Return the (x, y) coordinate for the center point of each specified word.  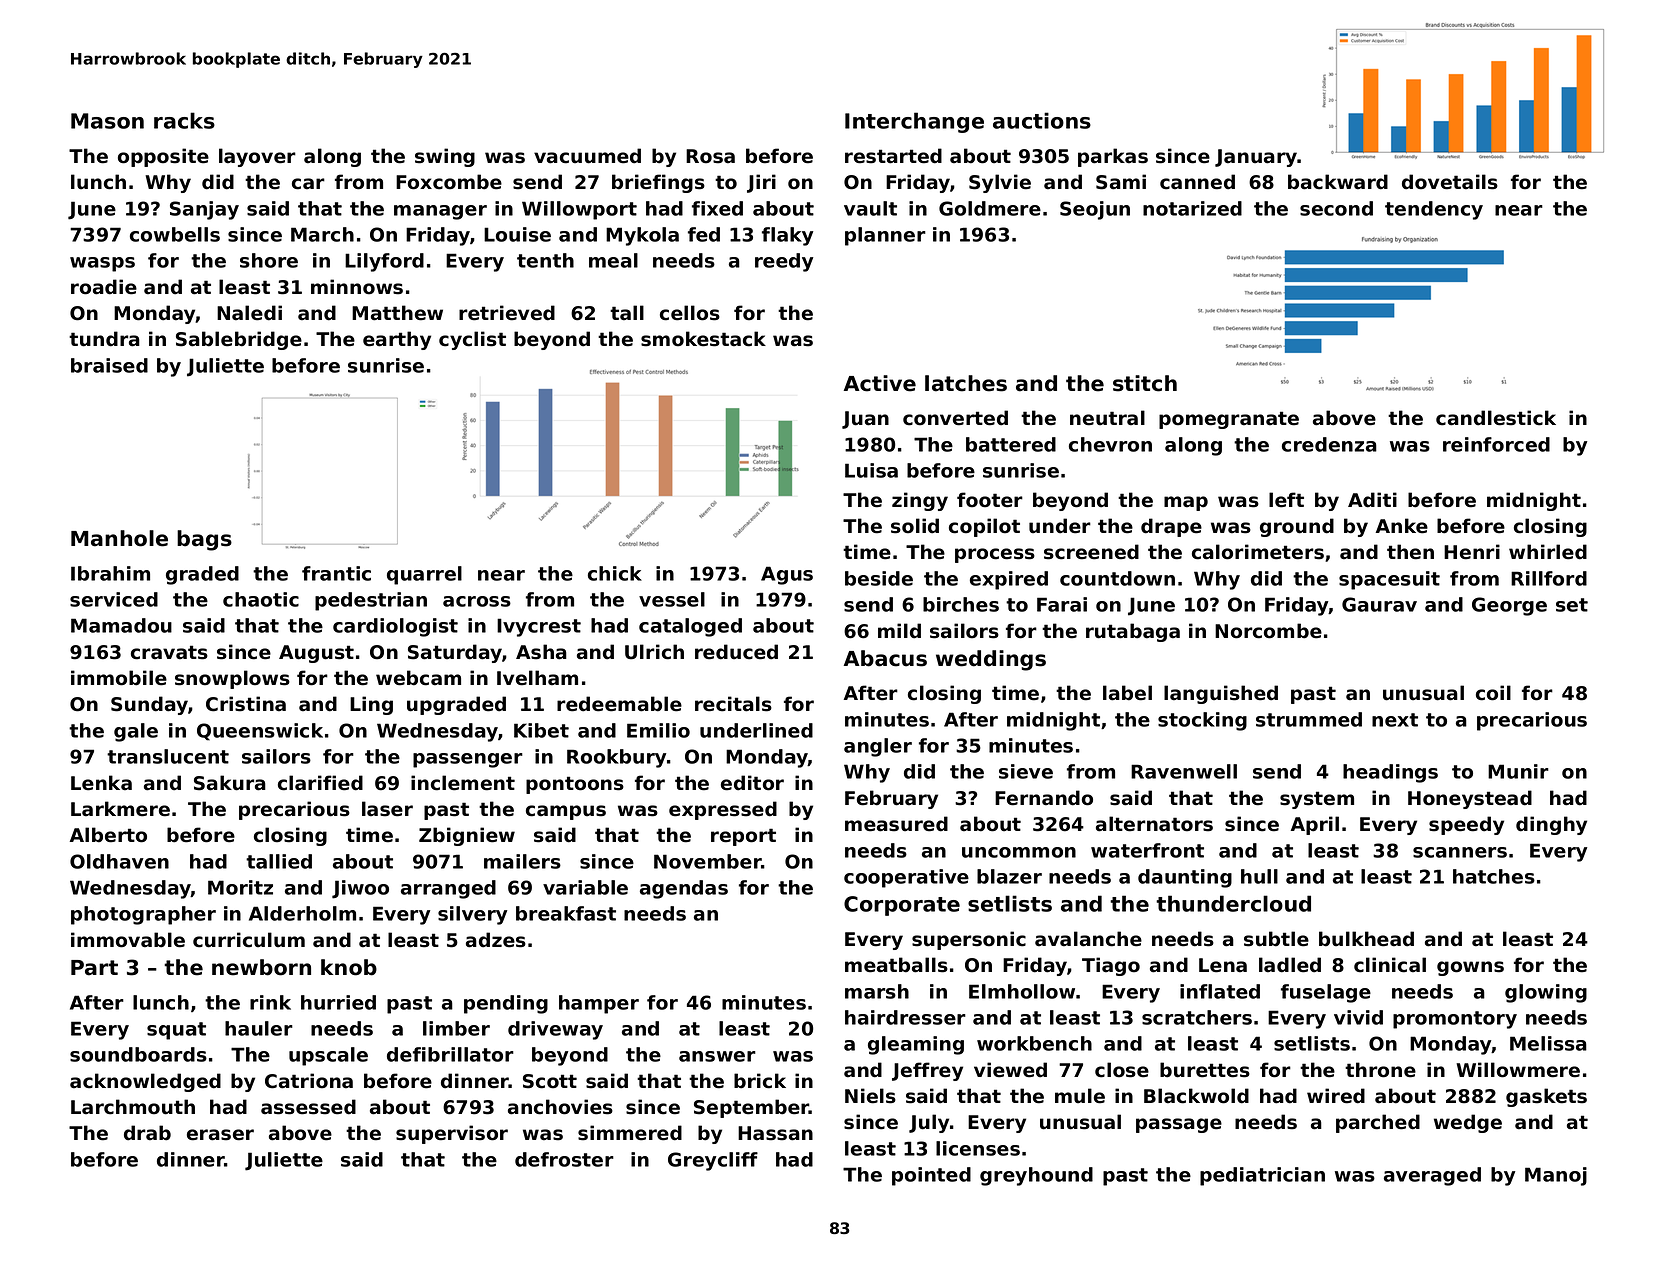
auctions (1042, 120)
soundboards (138, 1054)
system (1317, 800)
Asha (541, 652)
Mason (107, 121)
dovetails (1450, 182)
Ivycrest (539, 627)
